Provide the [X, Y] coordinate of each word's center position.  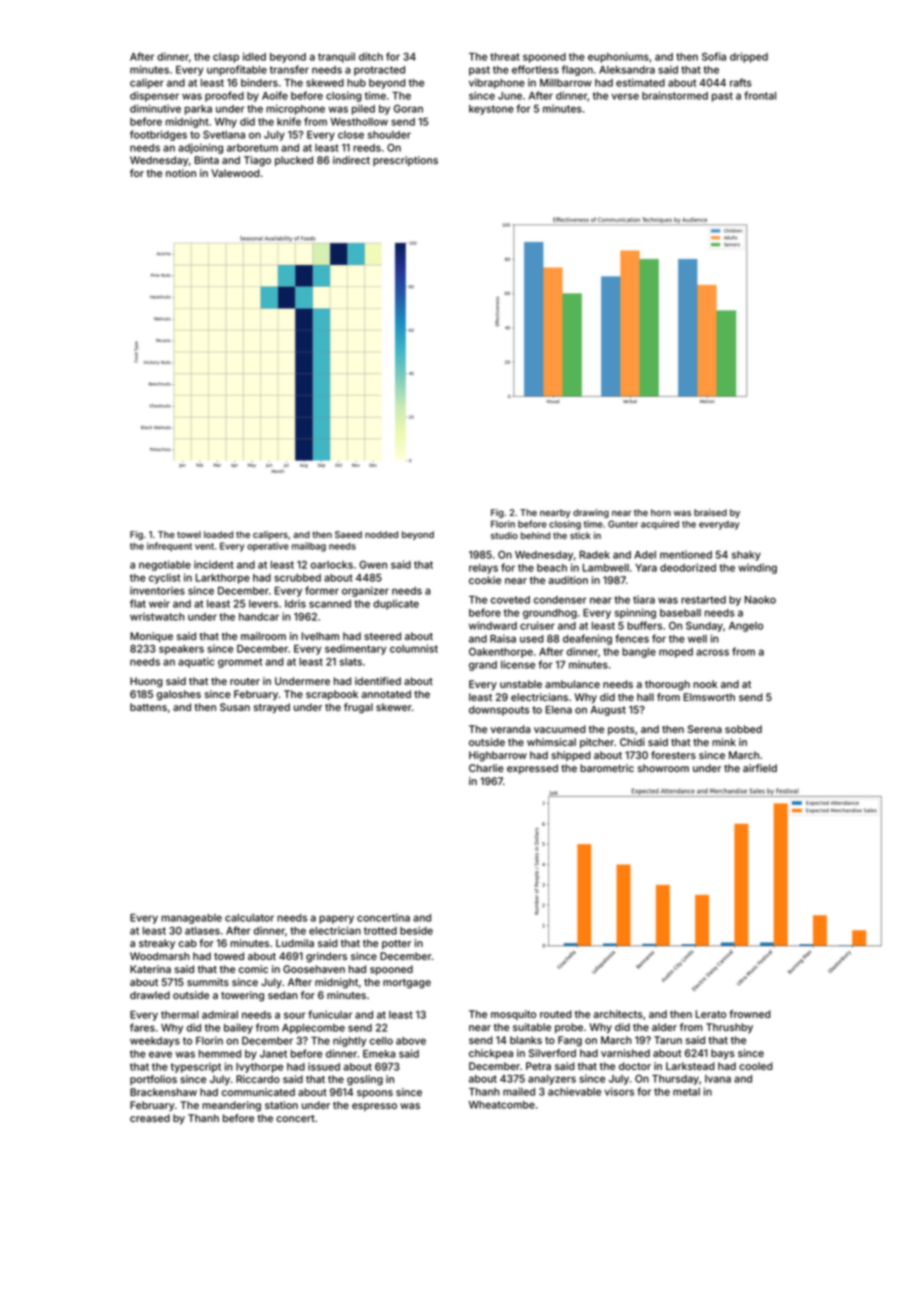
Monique [151, 637]
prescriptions [405, 161]
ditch [371, 56]
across [712, 652]
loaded [218, 534]
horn [661, 512]
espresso [374, 1107]
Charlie [486, 768]
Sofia [714, 56]
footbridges [158, 135]
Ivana [718, 1079]
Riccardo [258, 1079]
